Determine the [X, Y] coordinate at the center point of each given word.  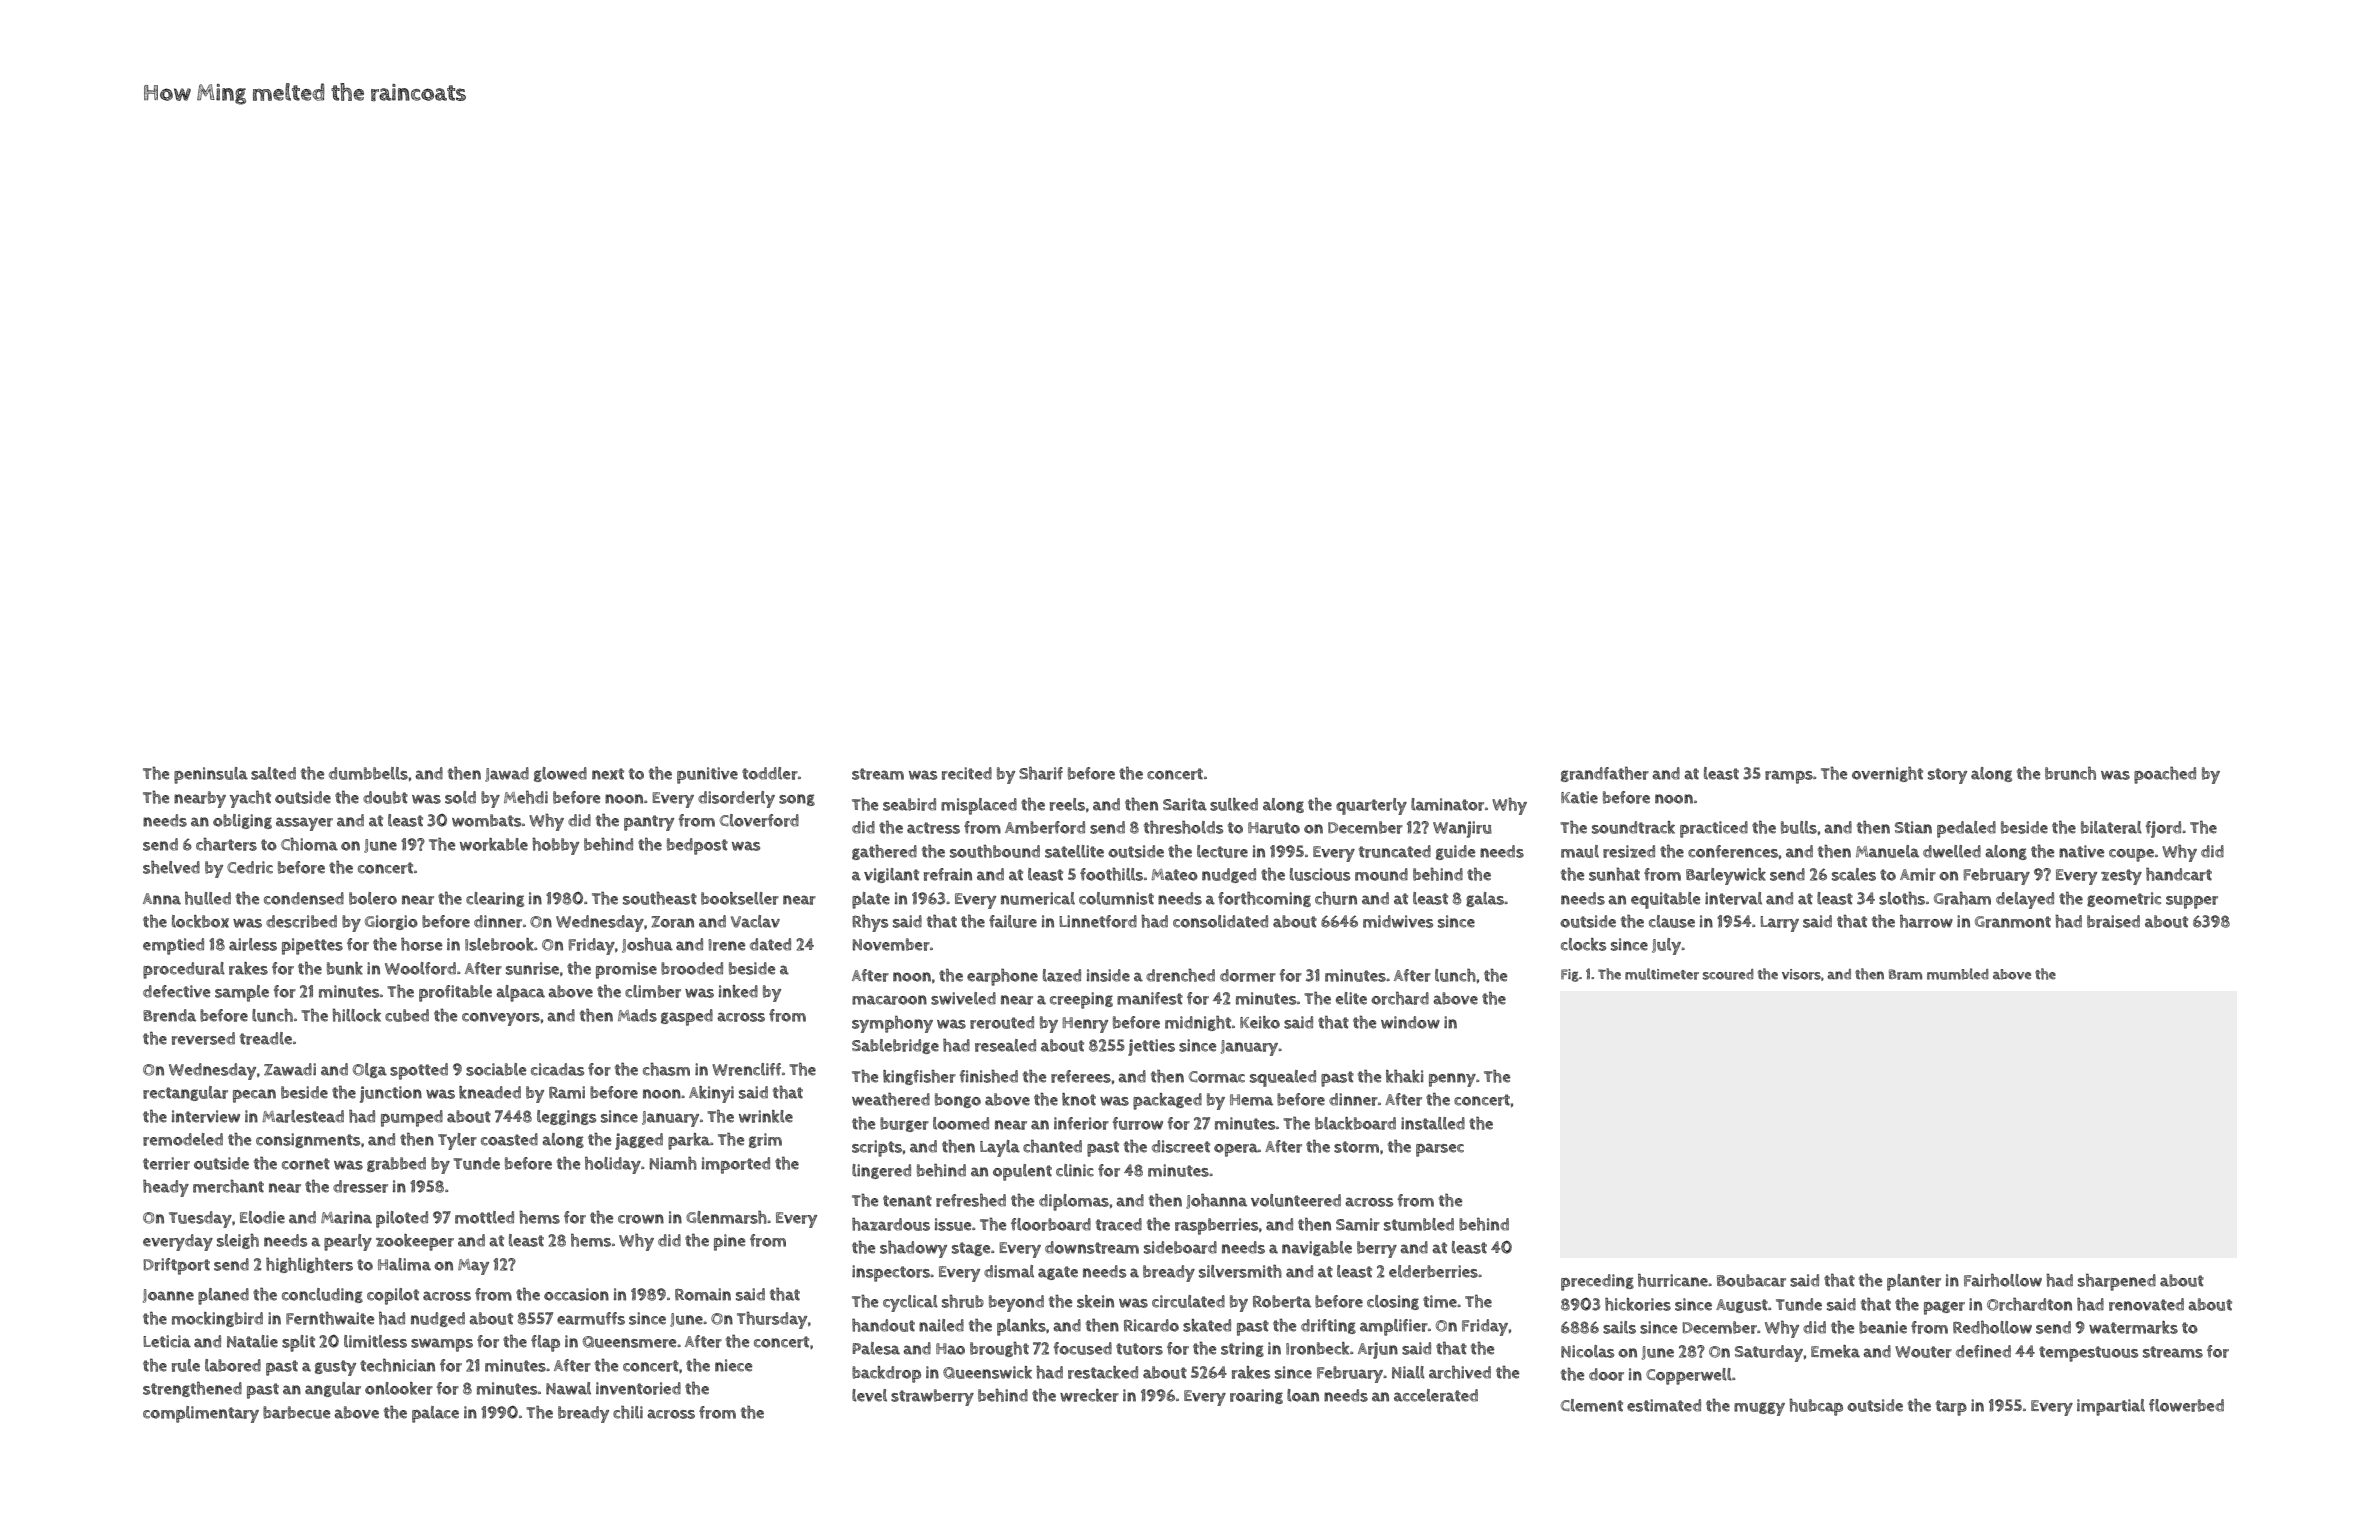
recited [967, 773]
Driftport [176, 1266]
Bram [1905, 974]
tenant [907, 1201]
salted [273, 773]
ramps [1789, 777]
